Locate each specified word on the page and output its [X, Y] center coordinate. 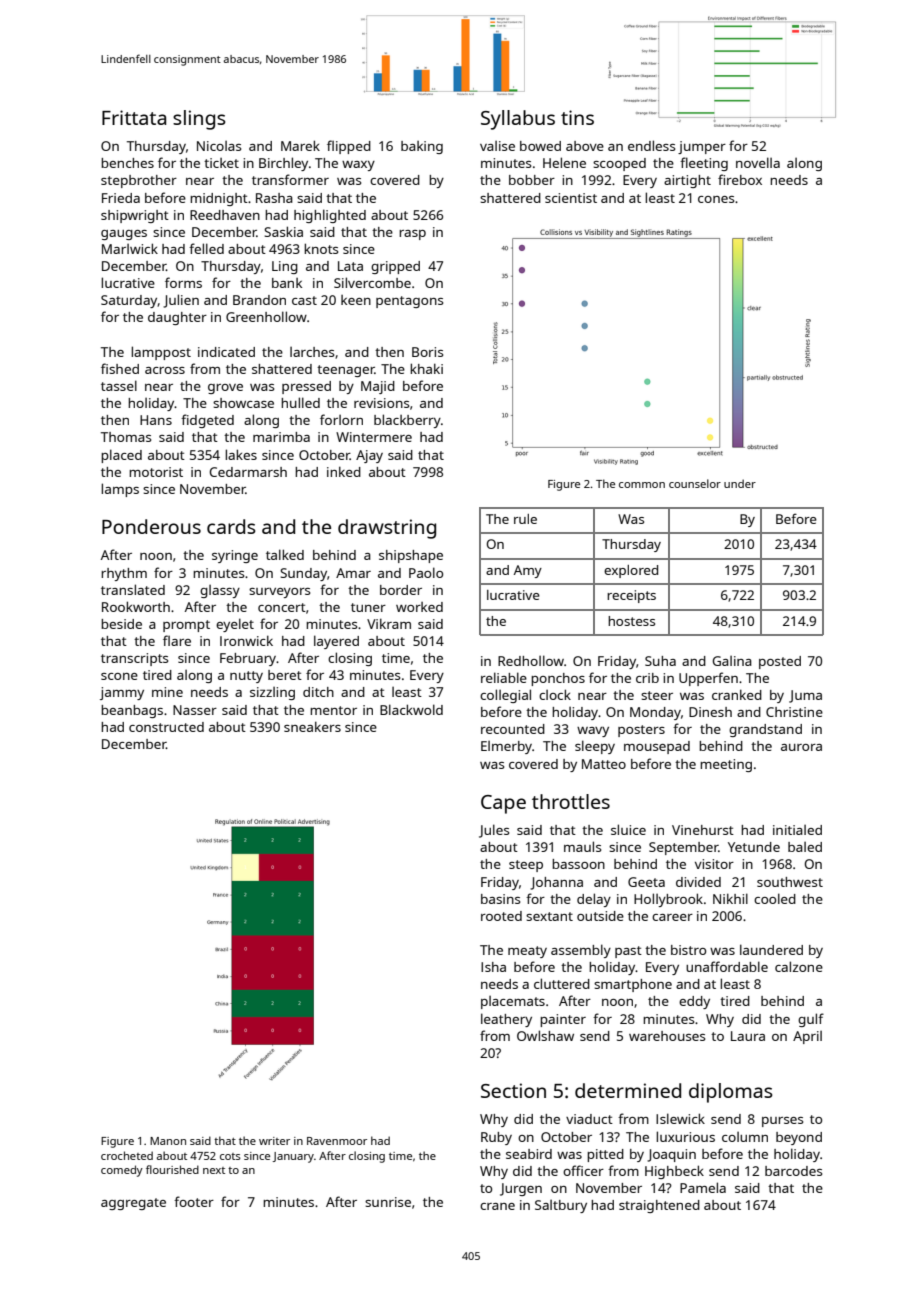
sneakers [312, 726]
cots [230, 1156]
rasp [412, 235]
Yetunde [754, 847]
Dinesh [710, 712]
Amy [528, 571]
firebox [740, 179]
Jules [494, 831]
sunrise [388, 1202]
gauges [124, 235]
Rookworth [136, 606]
